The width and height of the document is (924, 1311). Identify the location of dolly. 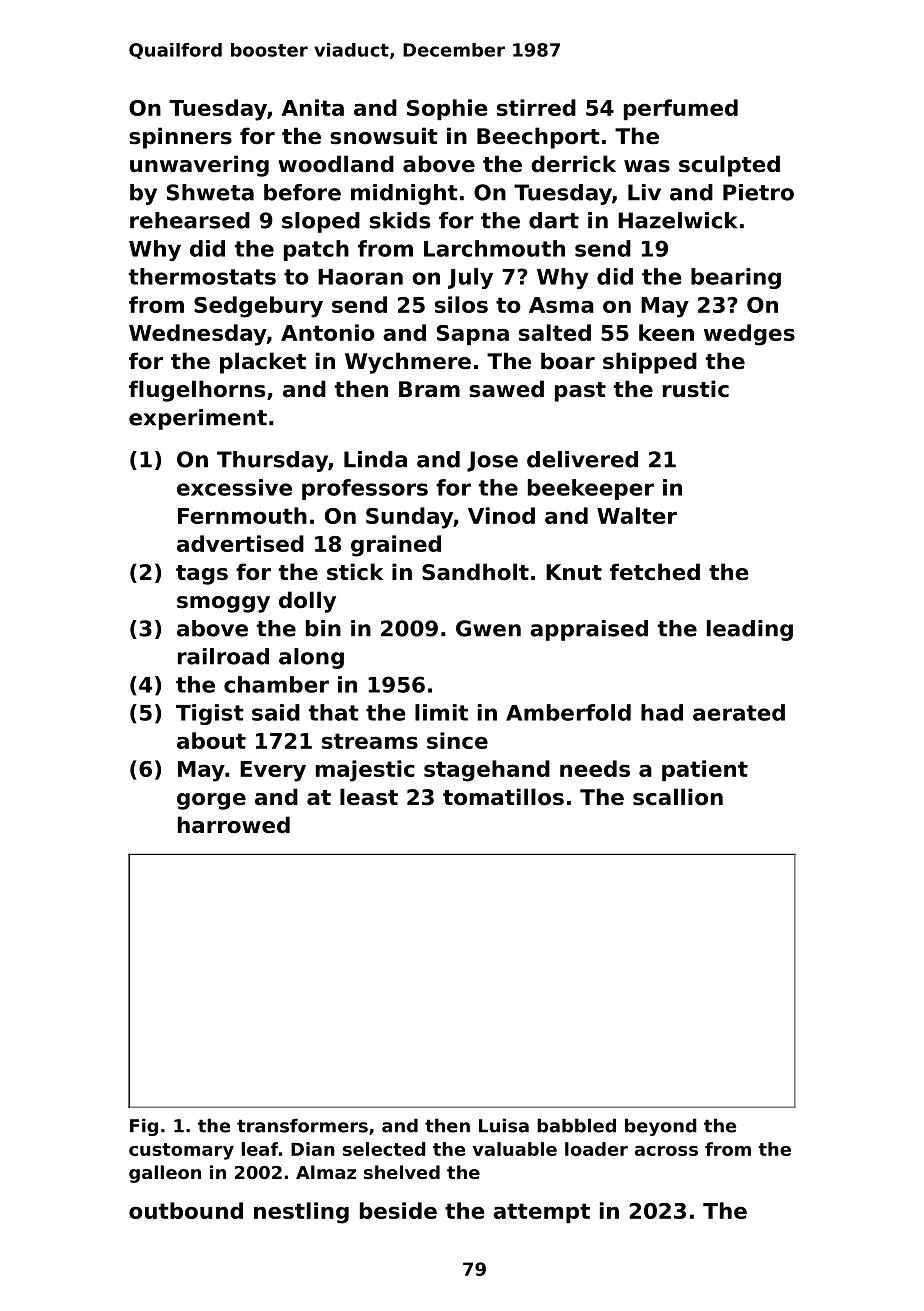
(307, 602).
